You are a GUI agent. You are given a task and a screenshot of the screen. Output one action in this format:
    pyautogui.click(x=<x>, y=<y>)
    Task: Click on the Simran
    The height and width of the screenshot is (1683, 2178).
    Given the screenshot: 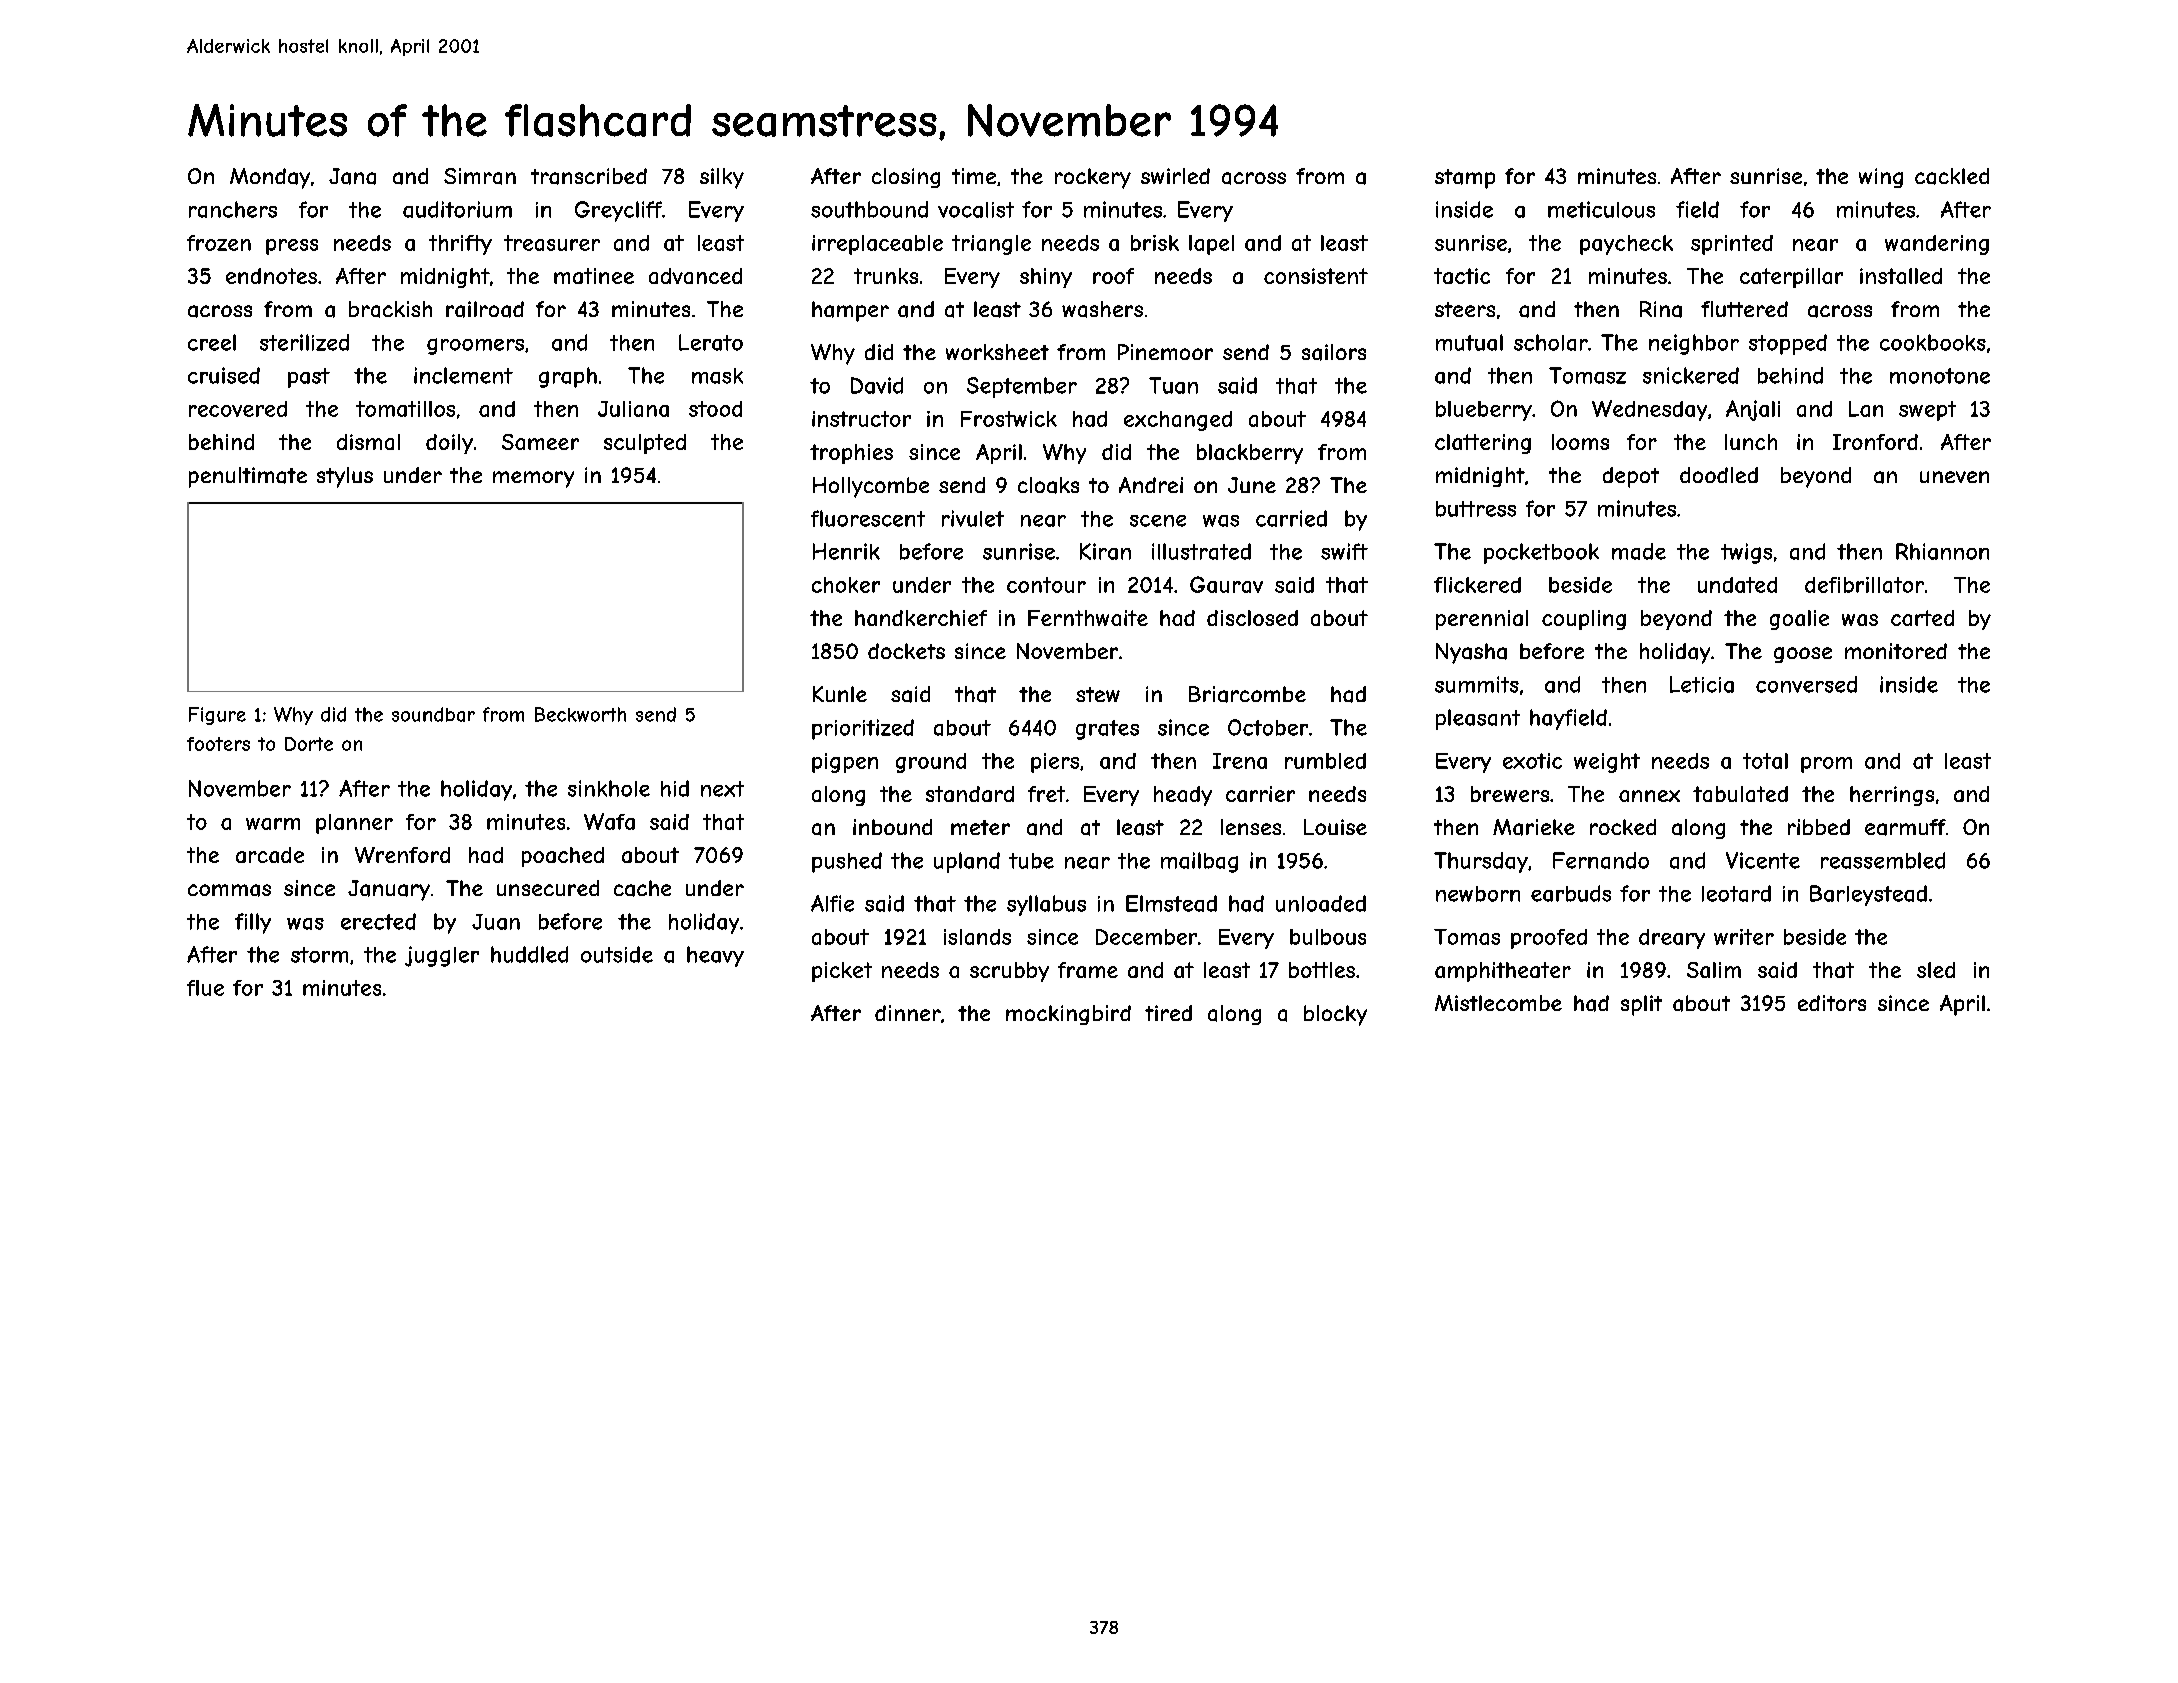 What is the action you would take?
    pyautogui.click(x=480, y=176)
